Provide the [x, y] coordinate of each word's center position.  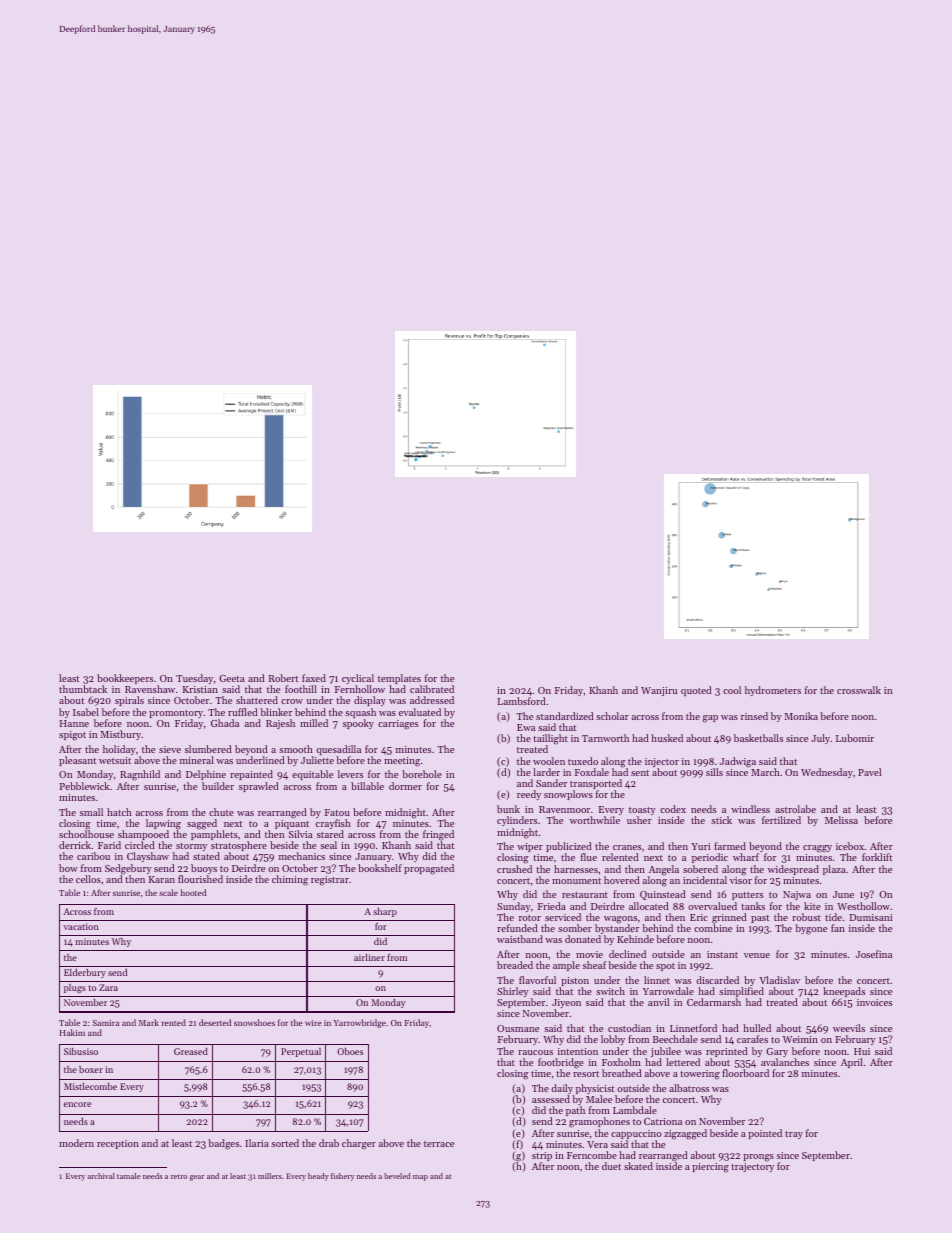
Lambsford [522, 701]
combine [713, 928]
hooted [193, 892]
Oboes [350, 1051]
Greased [191, 1051]
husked [667, 738]
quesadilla [338, 750]
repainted [251, 775]
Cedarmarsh [714, 1002]
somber [575, 928]
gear [197, 1178]
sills [714, 772]
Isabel [86, 712]
